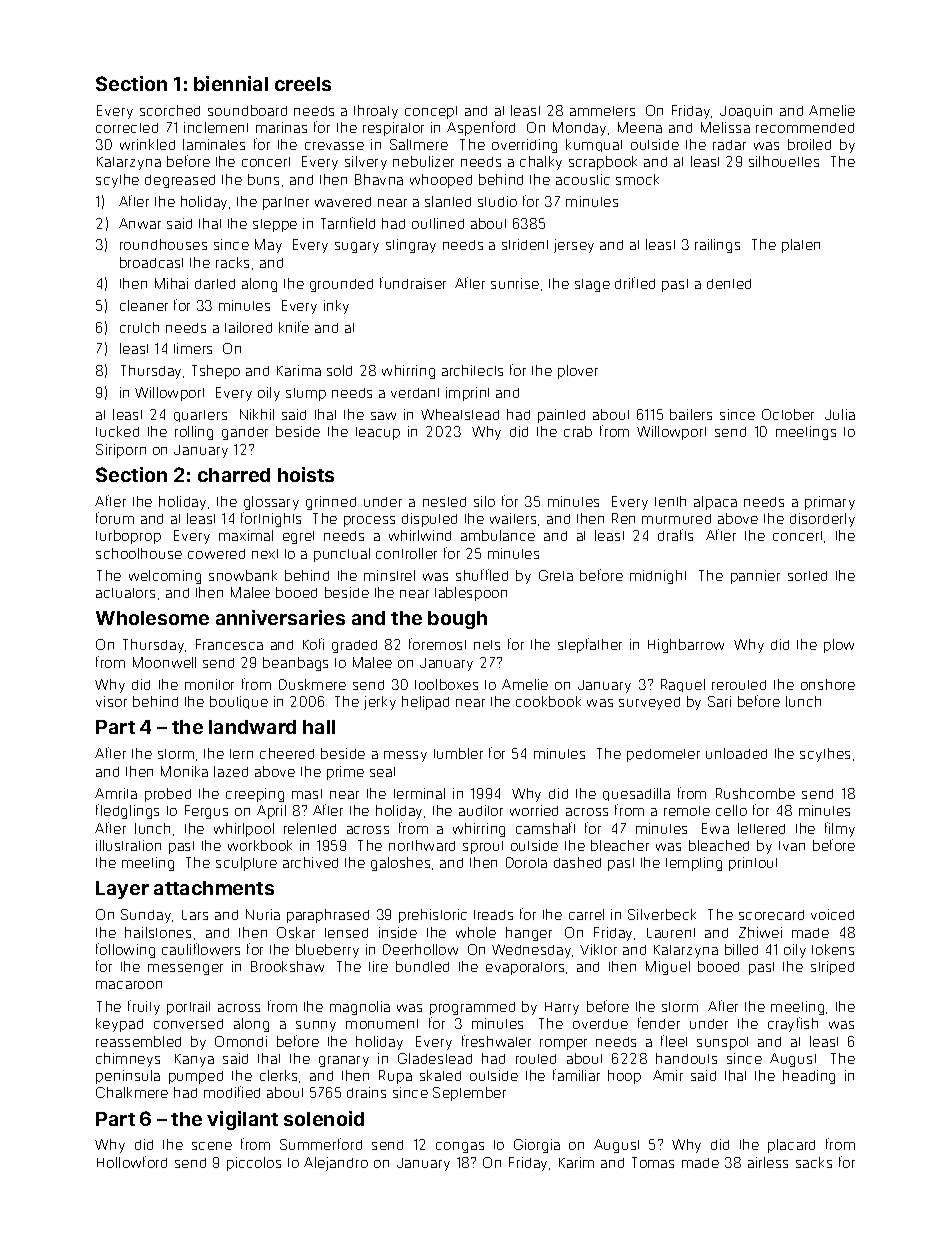 The image size is (952, 1233). Describe the element at coordinates (193, 348) in the image. I see `timers` at that location.
